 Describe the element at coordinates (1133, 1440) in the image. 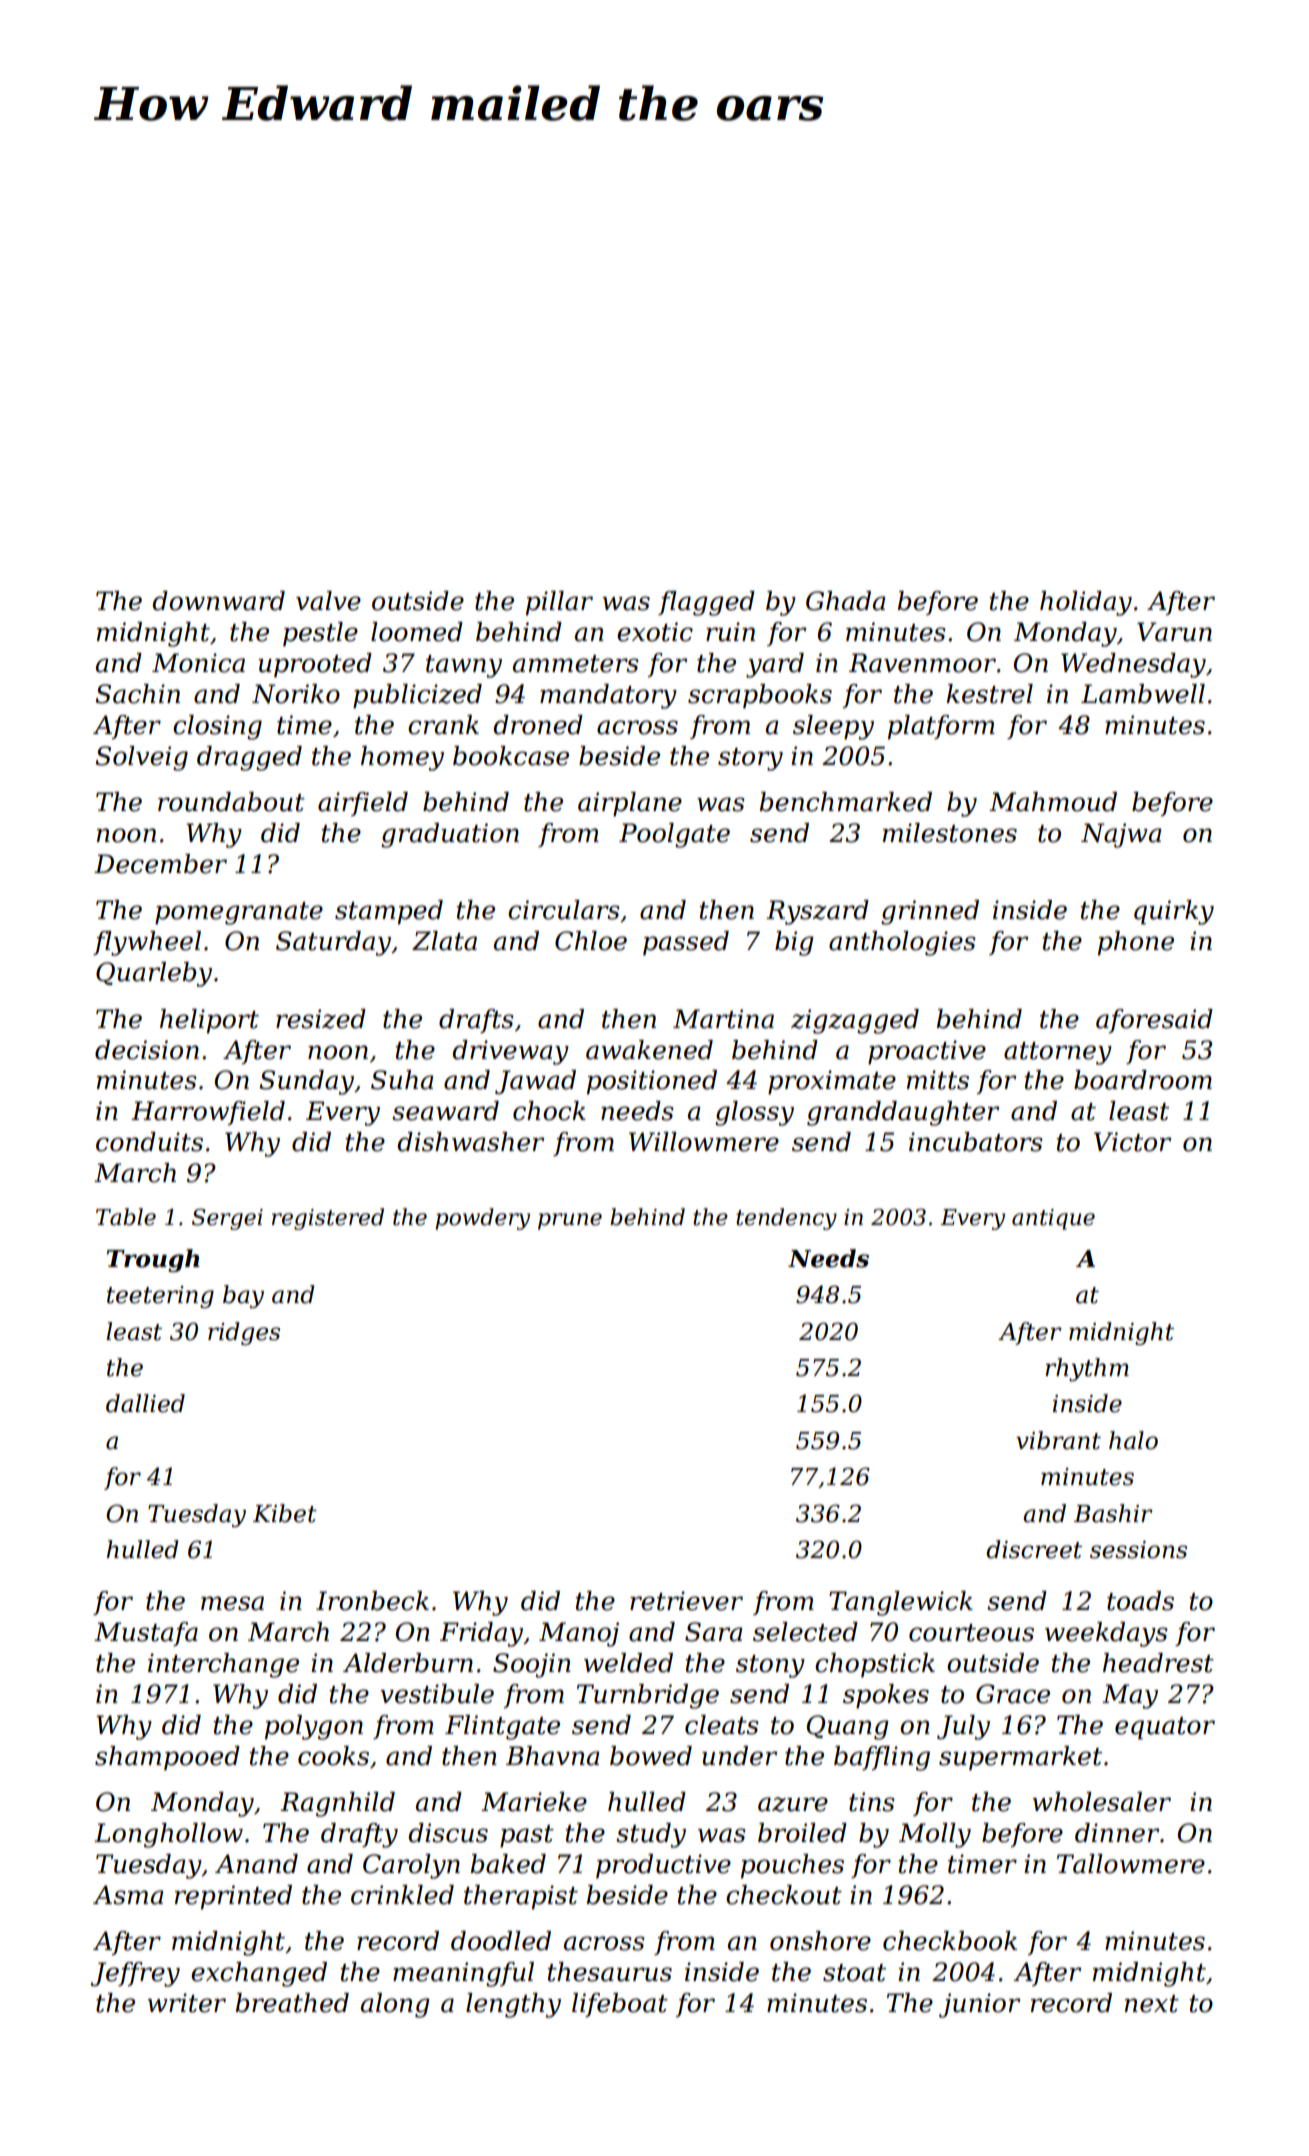

I see `halo` at that location.
